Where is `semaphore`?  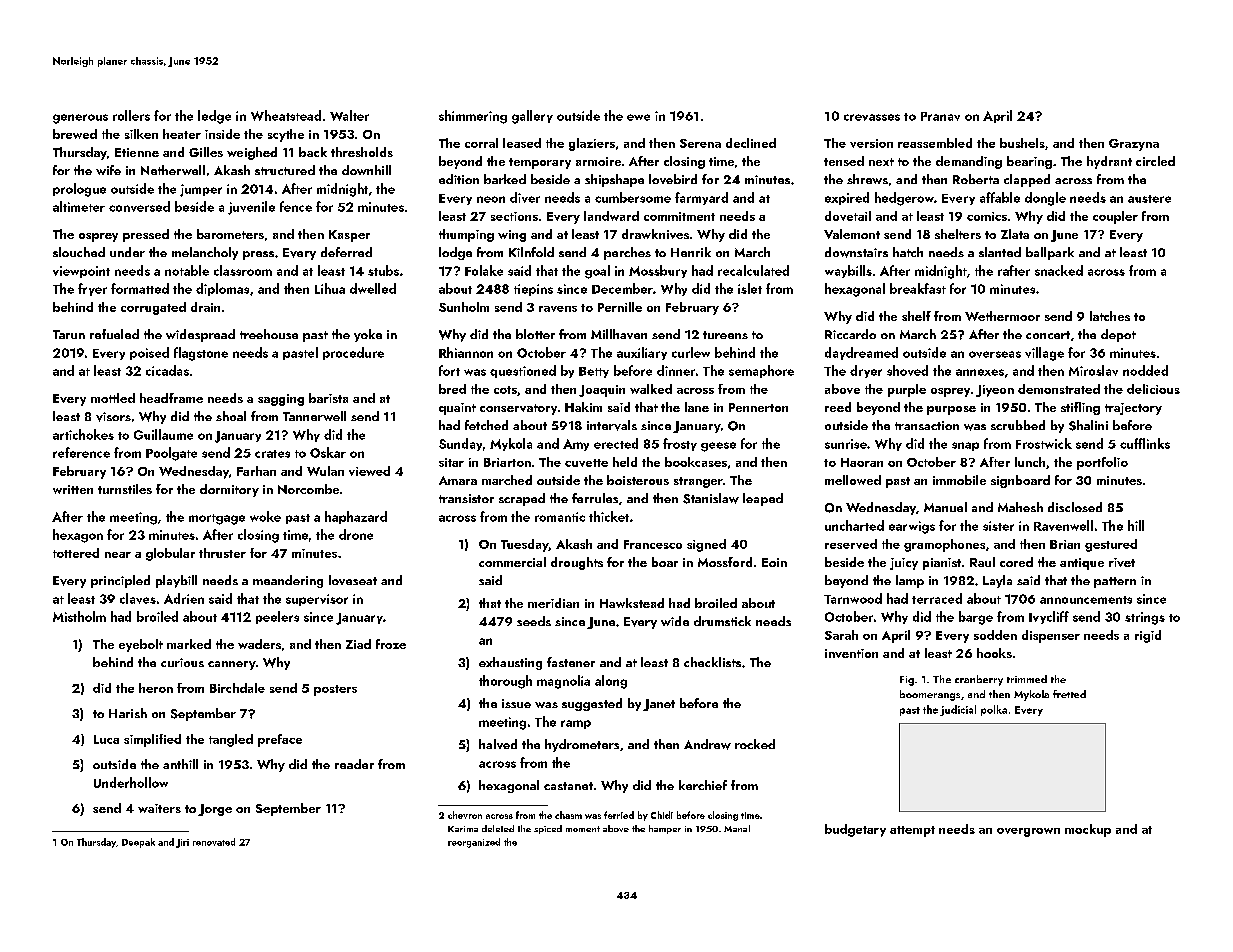 semaphore is located at coordinates (761, 371).
